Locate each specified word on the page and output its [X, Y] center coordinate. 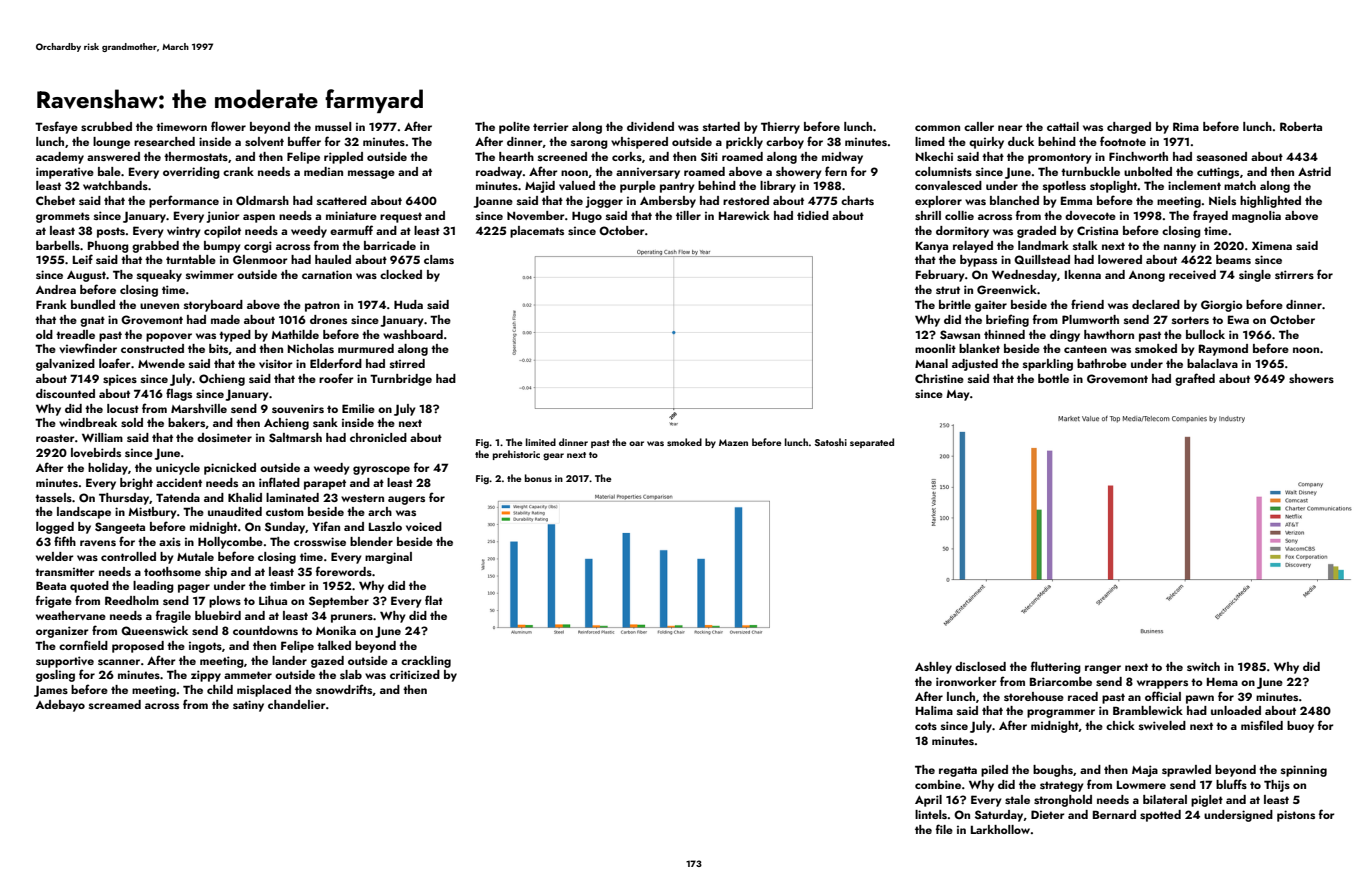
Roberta [1301, 126]
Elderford [336, 363]
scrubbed [106, 126]
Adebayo [60, 706]
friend [1087, 304]
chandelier [297, 704]
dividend [650, 126]
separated [872, 443]
